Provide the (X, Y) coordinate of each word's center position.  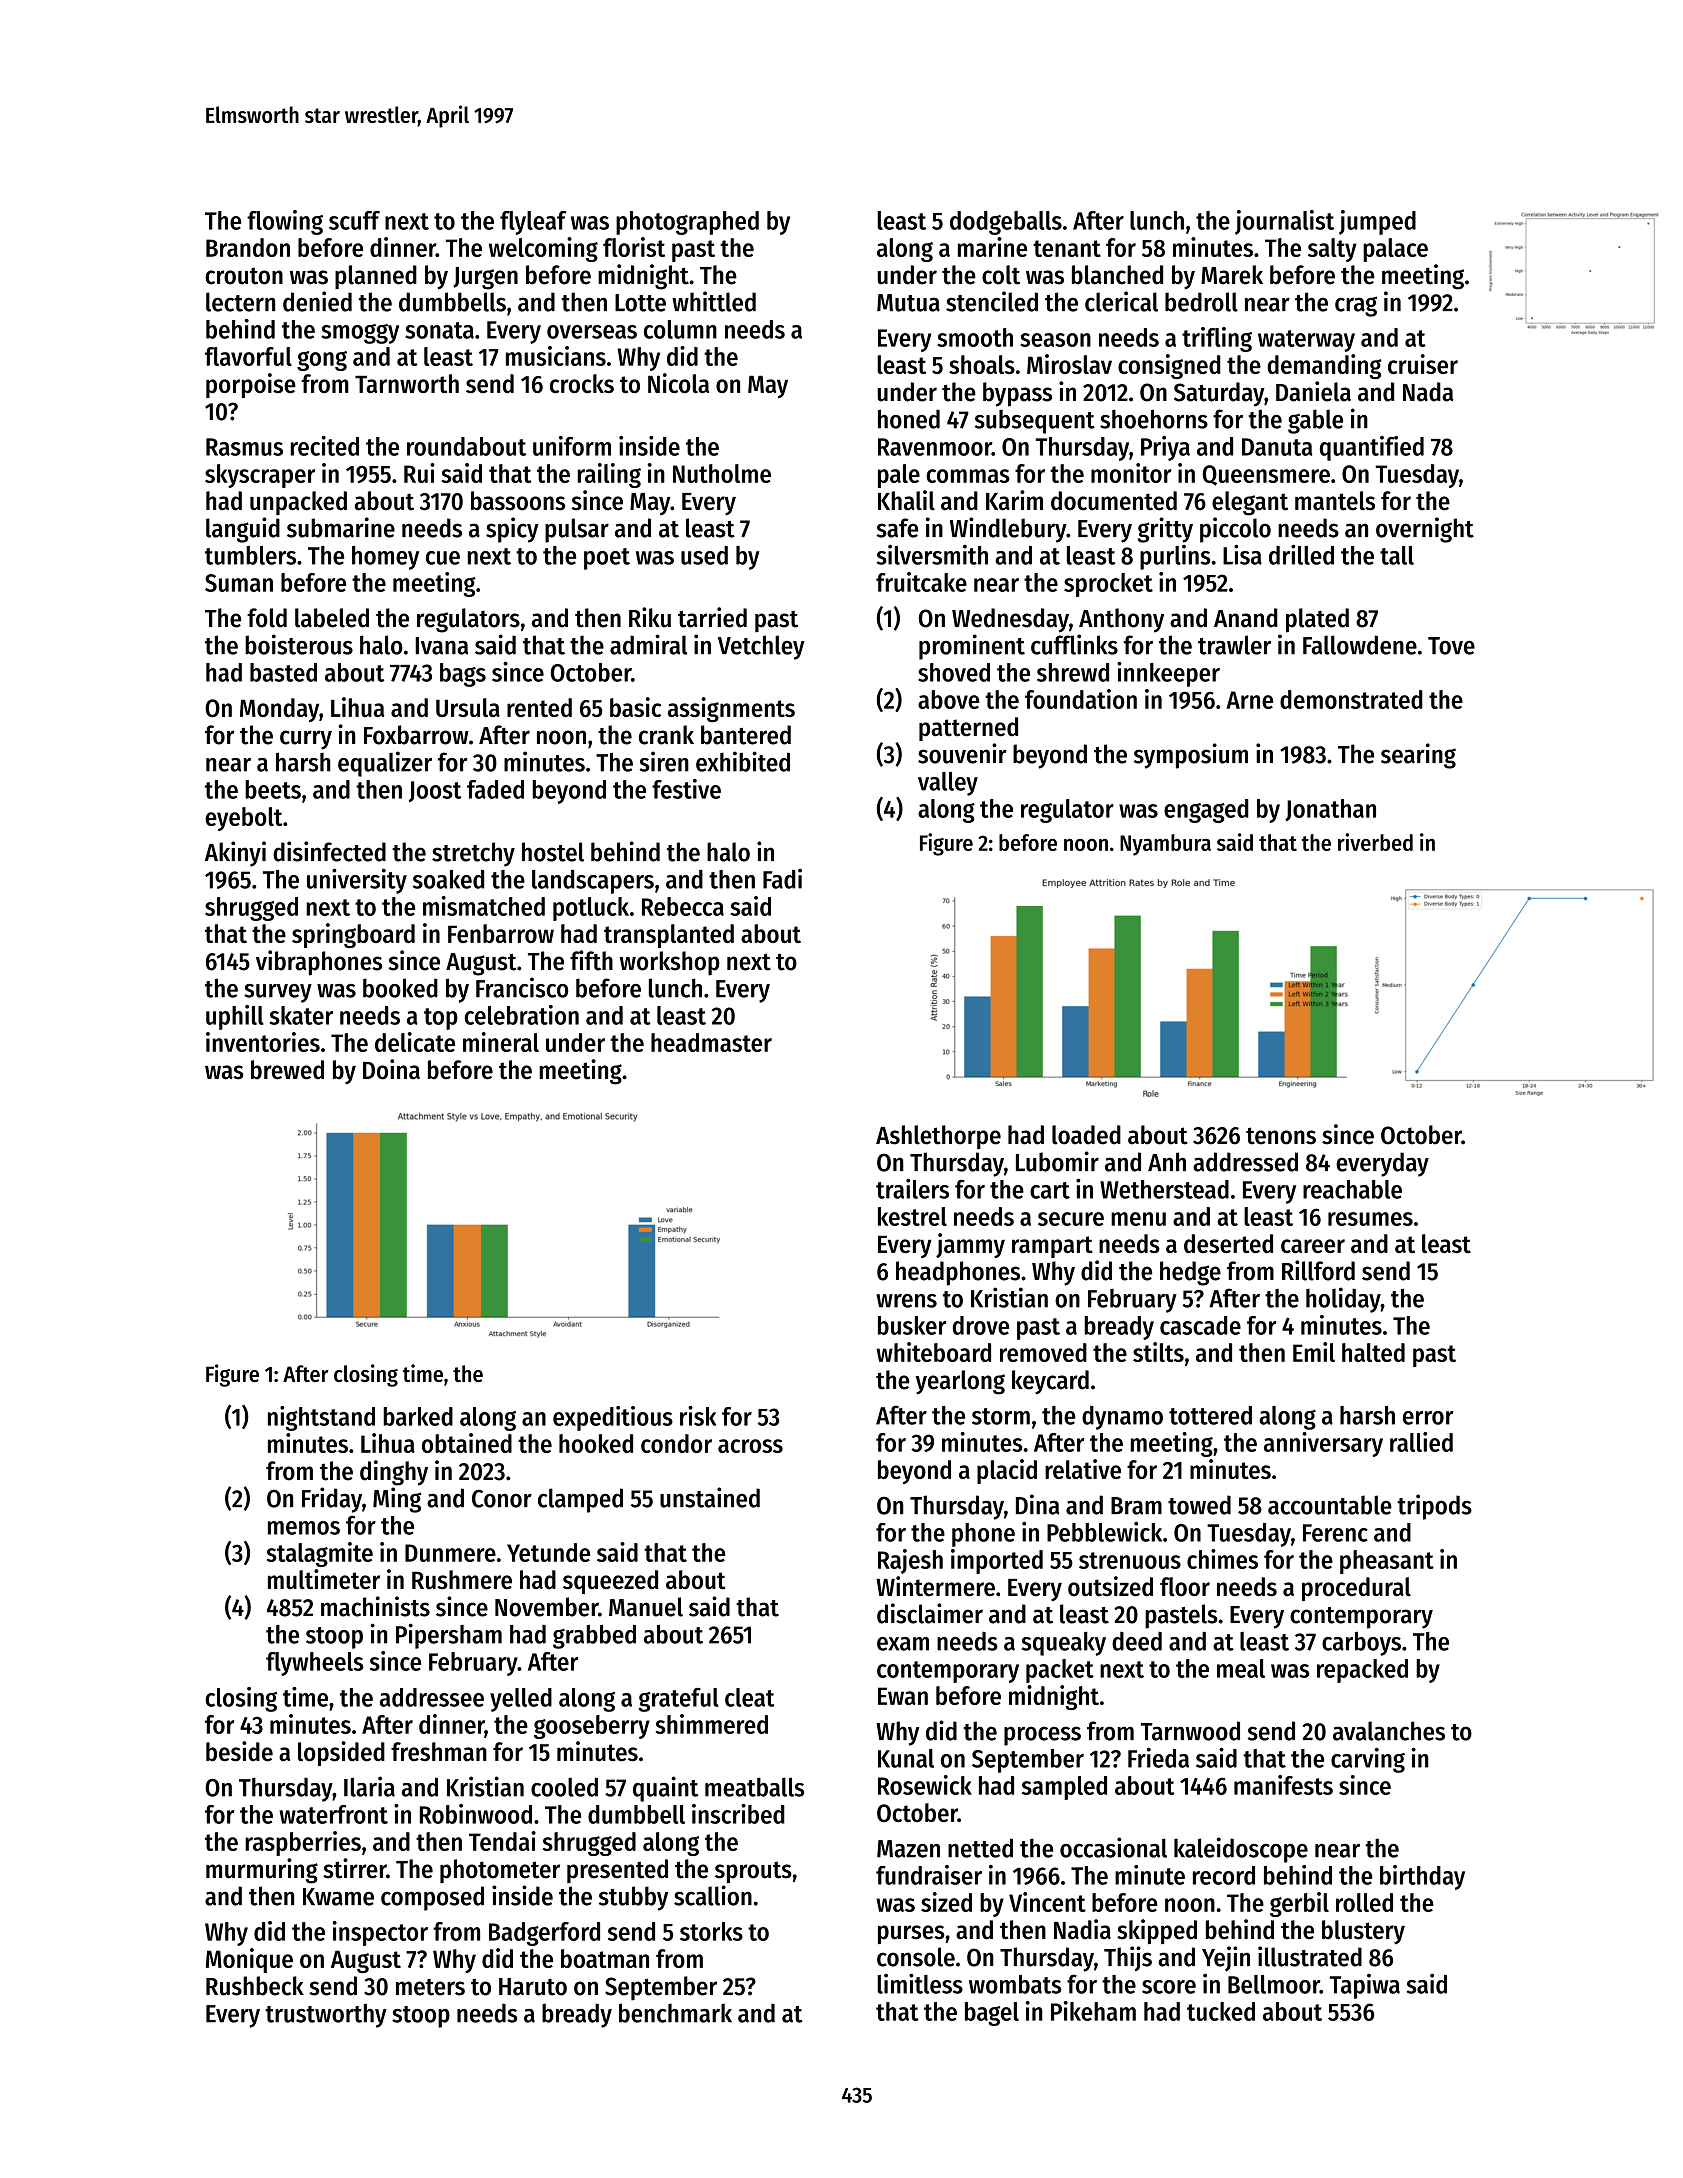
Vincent (1047, 1902)
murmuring (262, 1871)
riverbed (1375, 842)
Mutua (908, 303)
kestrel (912, 1216)
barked (418, 1416)
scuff (354, 220)
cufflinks (1074, 644)
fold (267, 618)
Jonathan (1330, 810)
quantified (1372, 448)
